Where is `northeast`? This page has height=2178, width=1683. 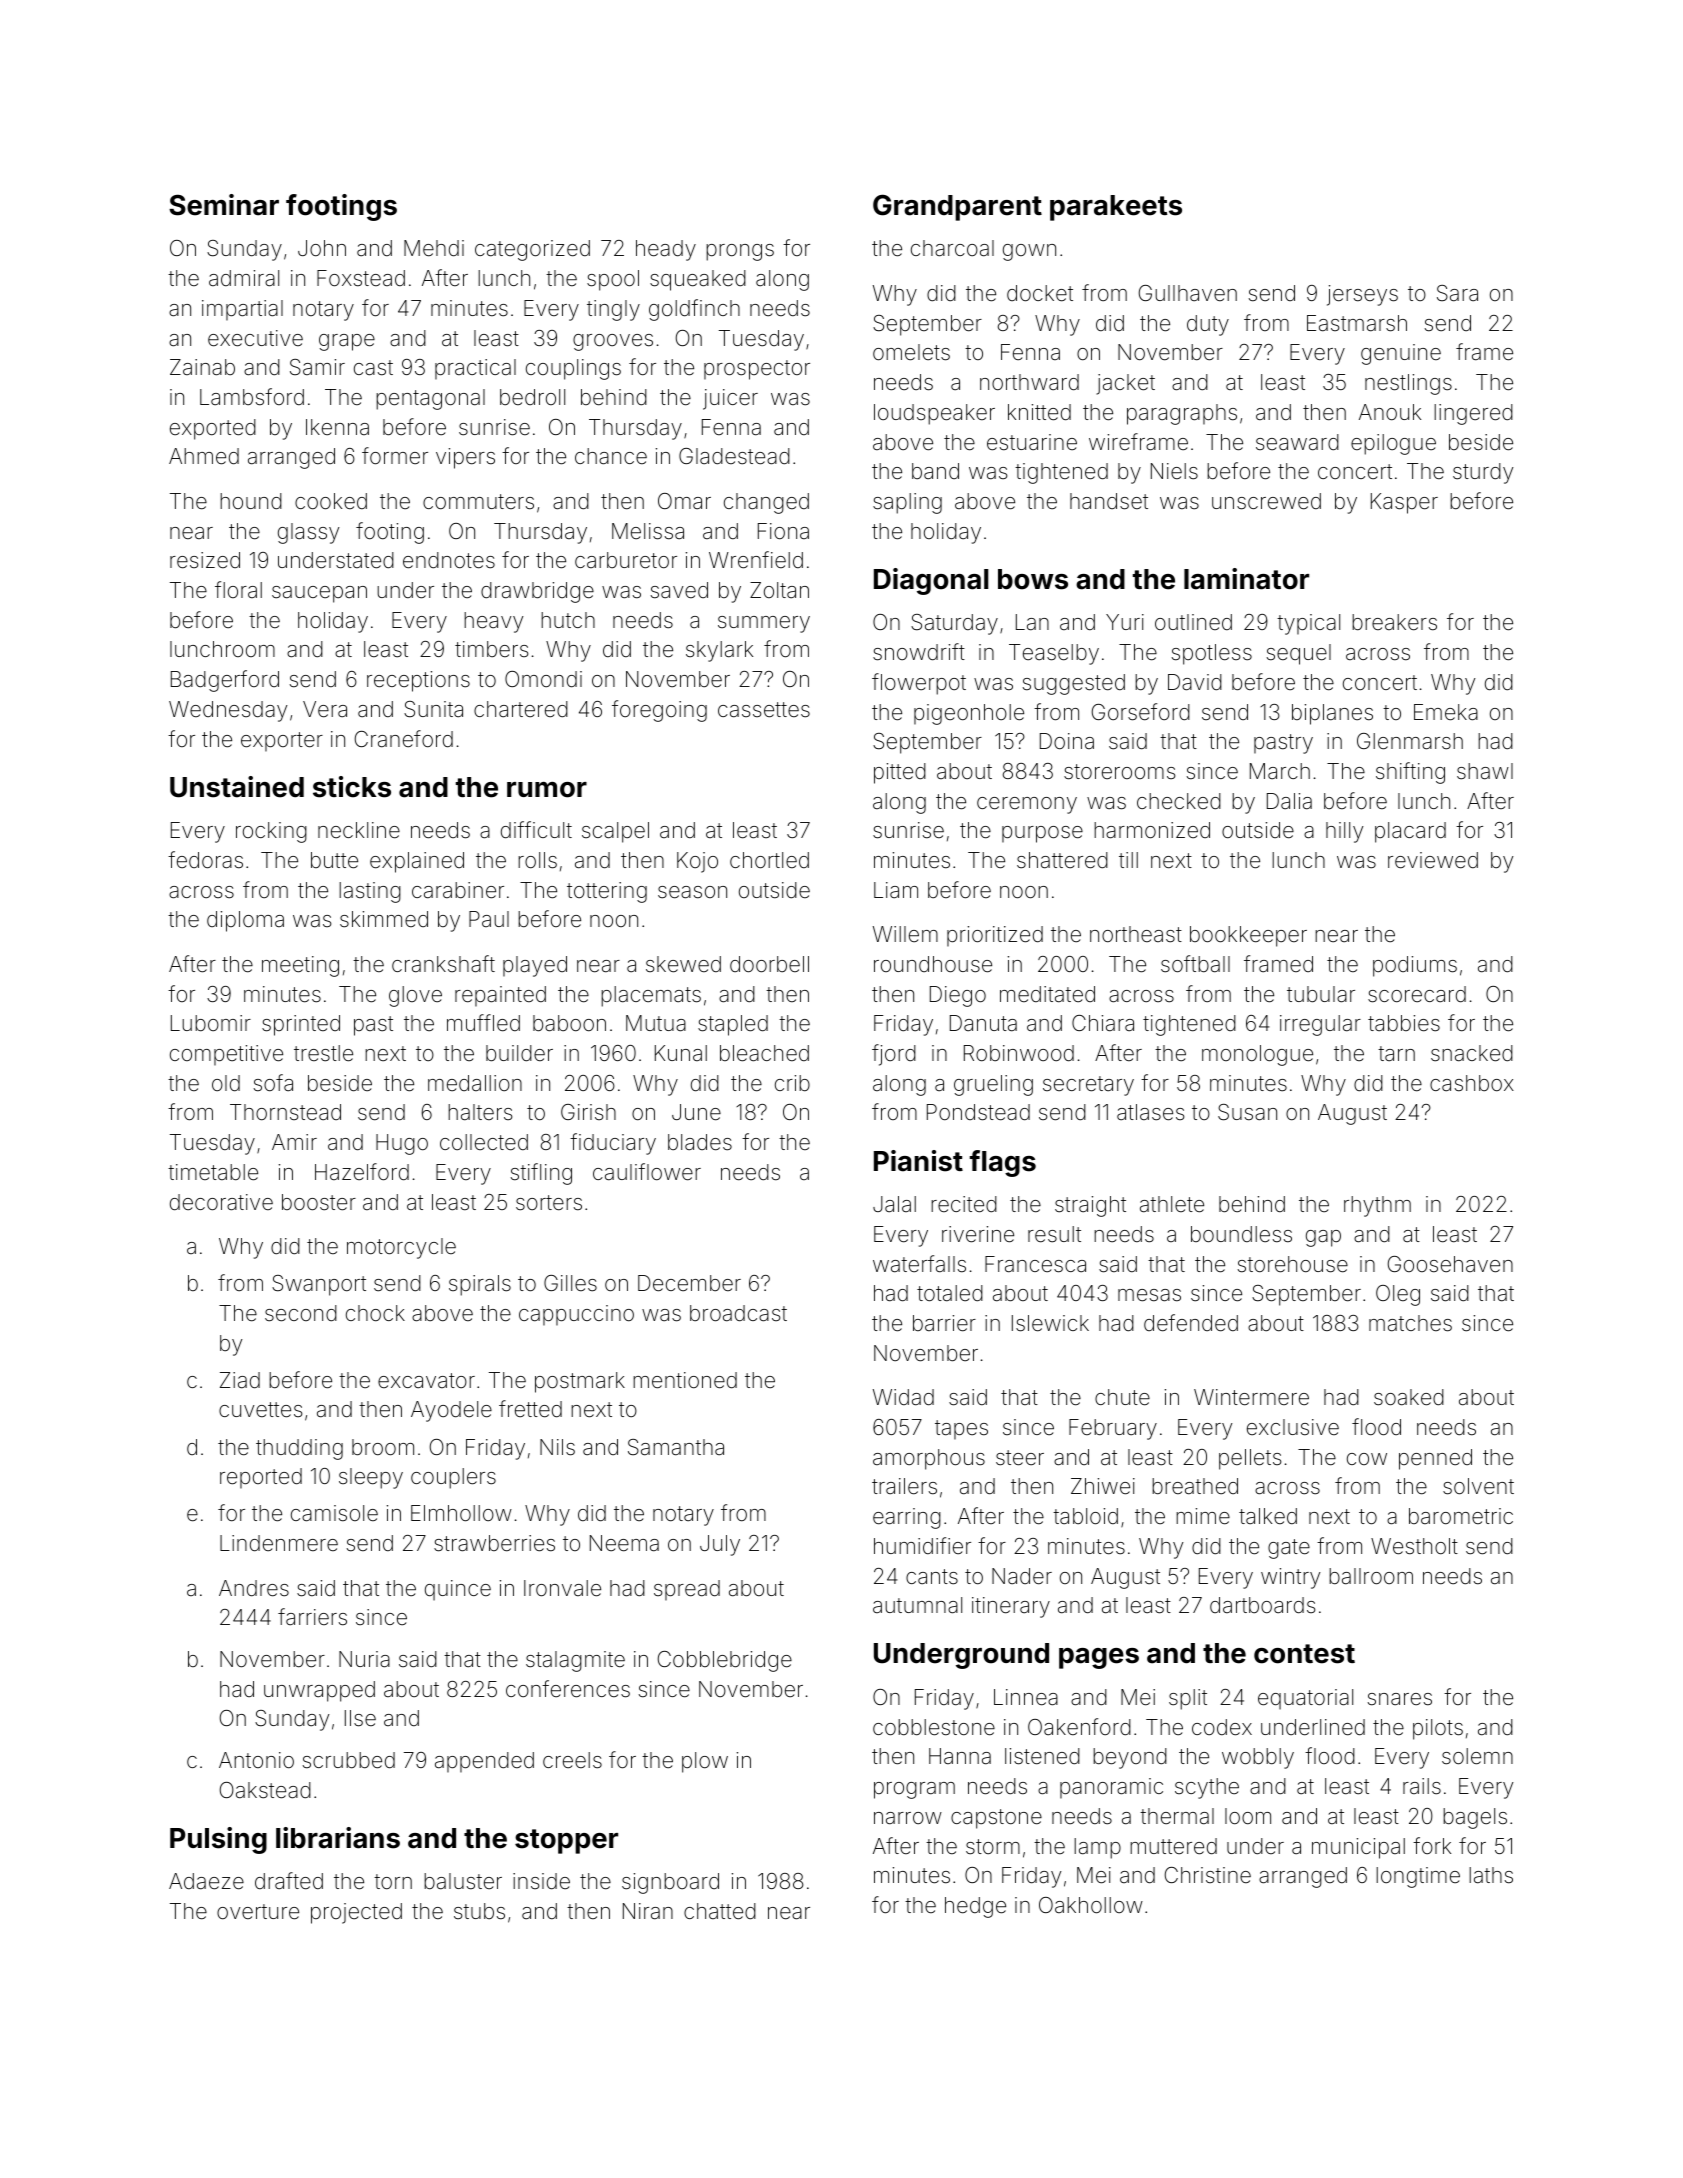 northeast is located at coordinates (1136, 934).
